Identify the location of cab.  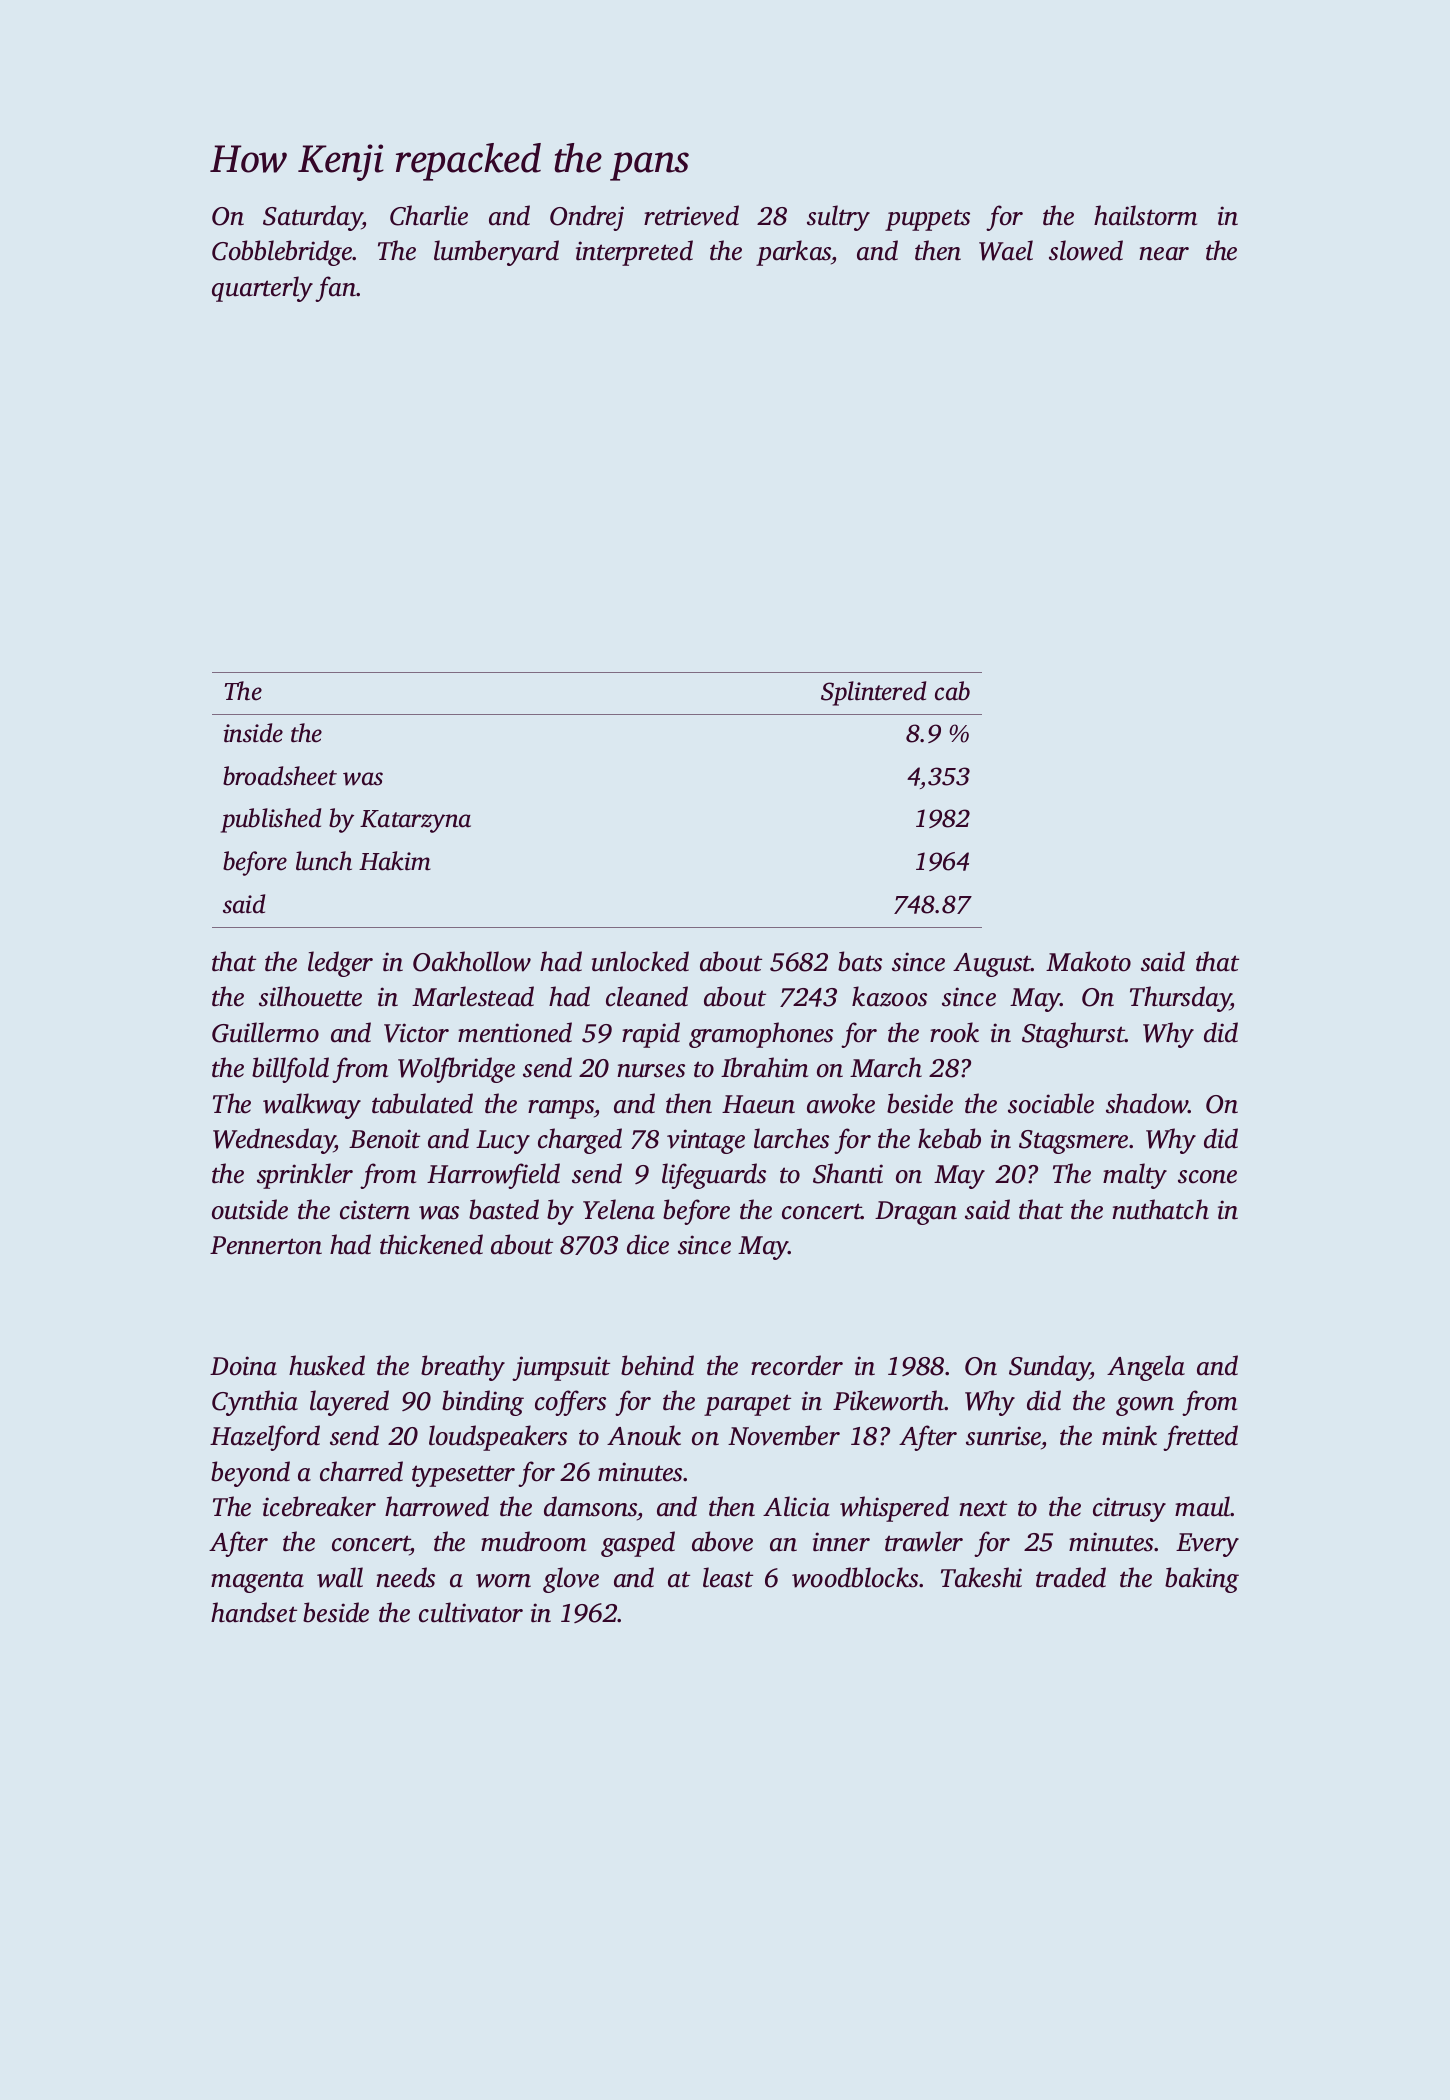
(952, 691).
